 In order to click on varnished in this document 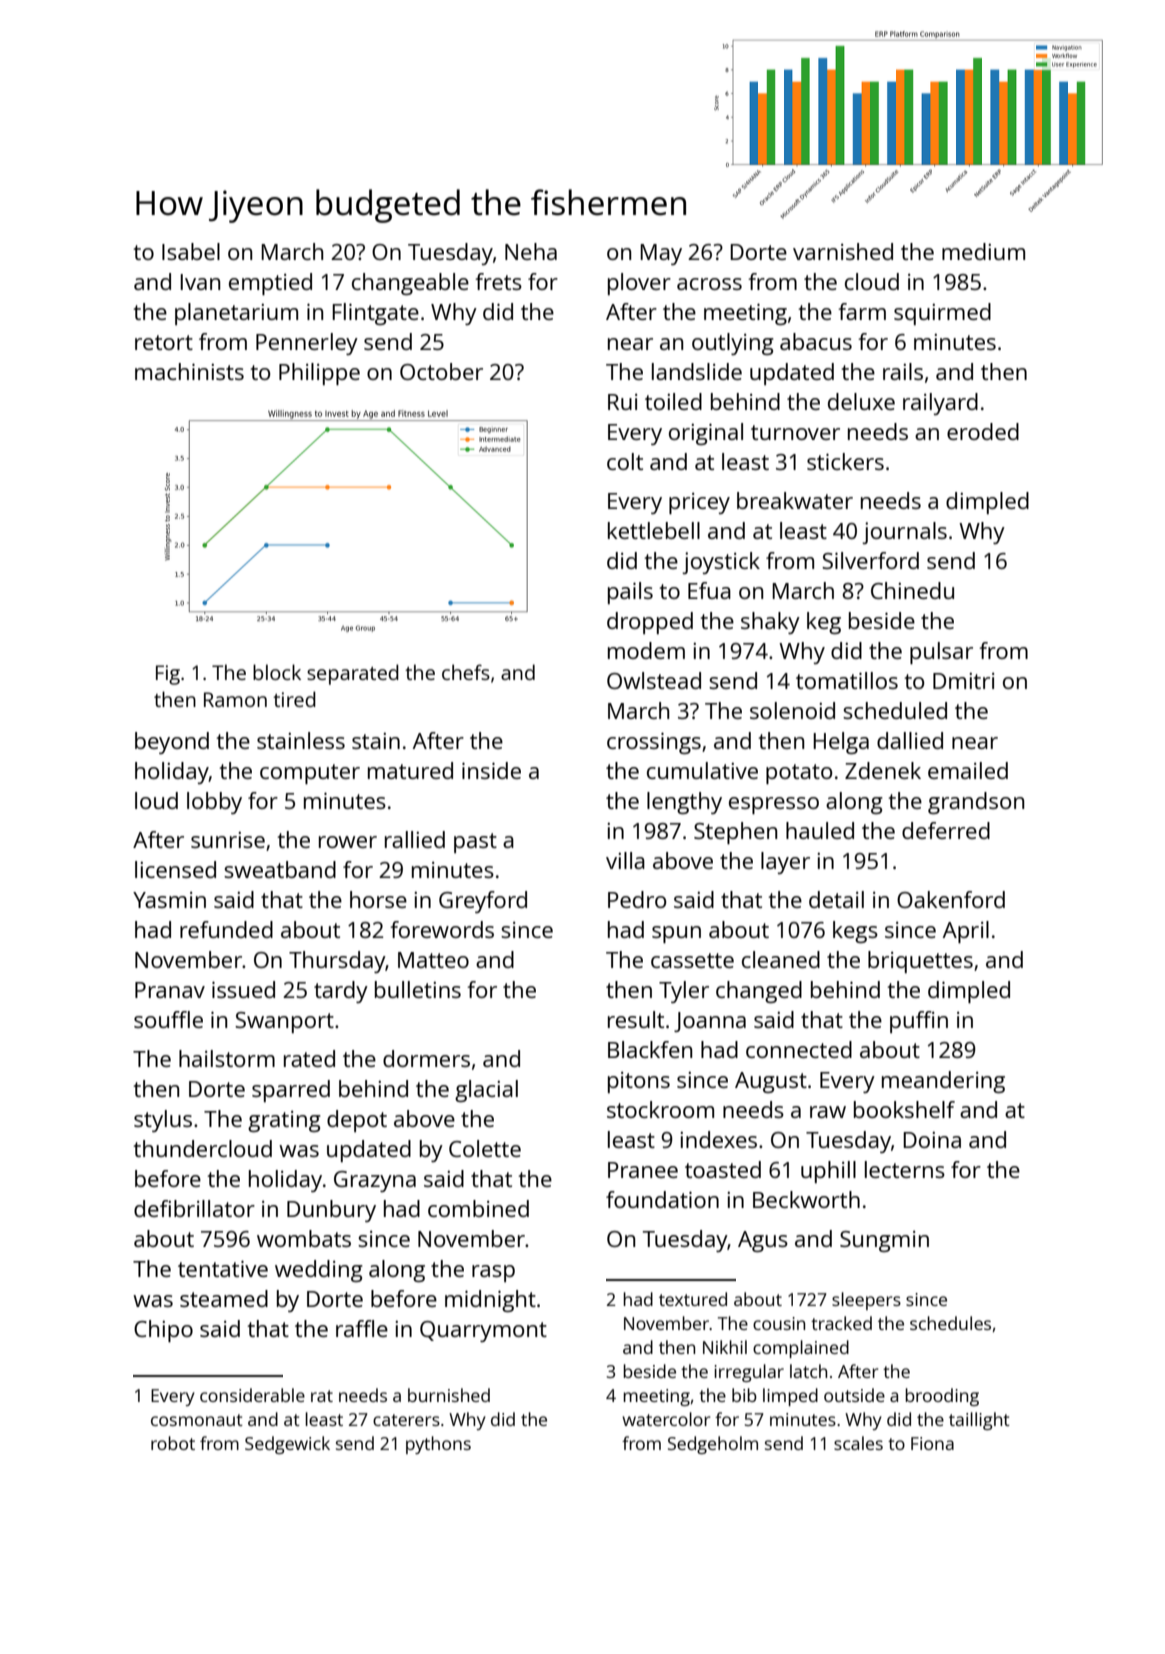, I will do `click(843, 251)`.
